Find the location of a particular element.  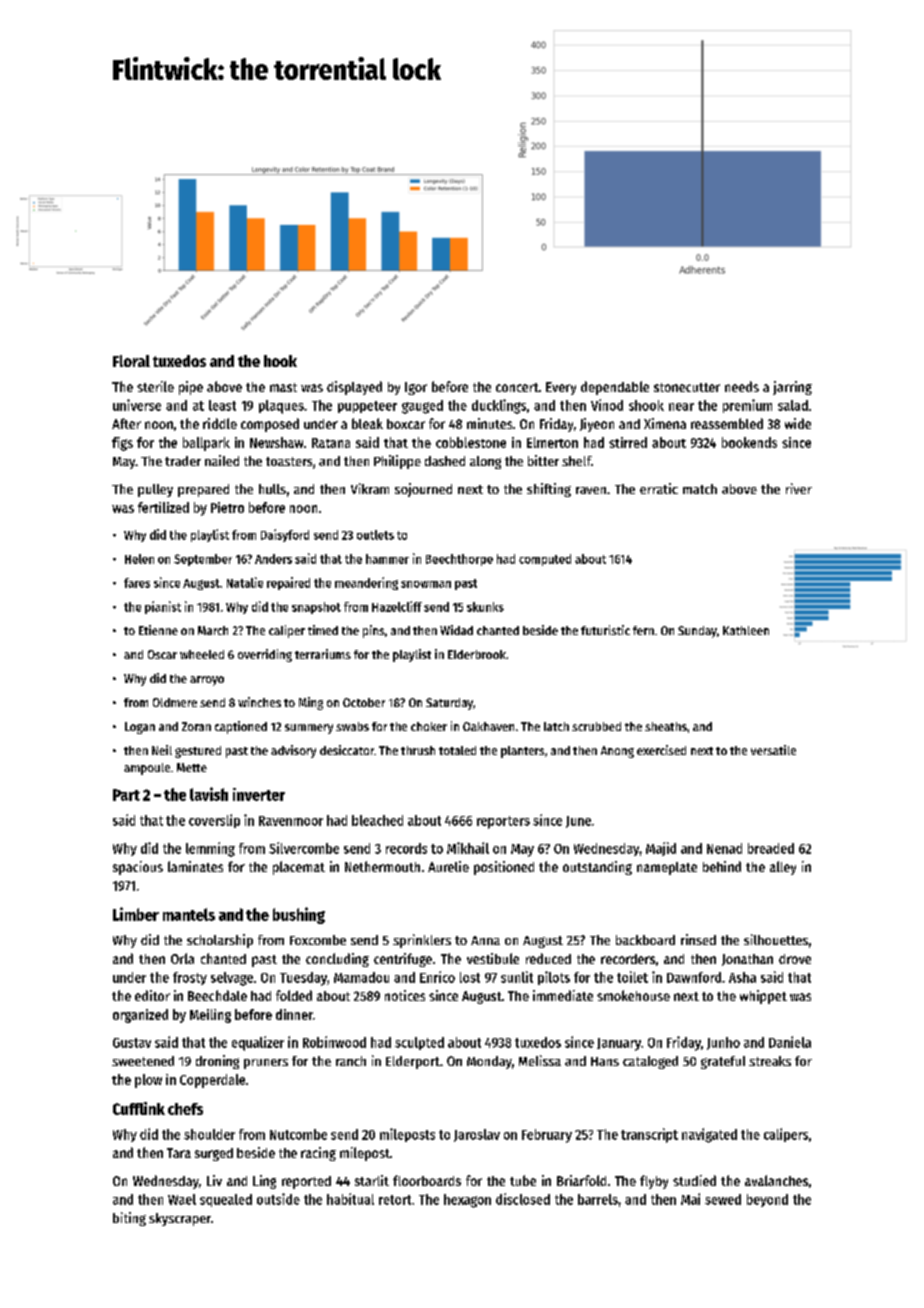

disclosed is located at coordinates (523, 1199).
